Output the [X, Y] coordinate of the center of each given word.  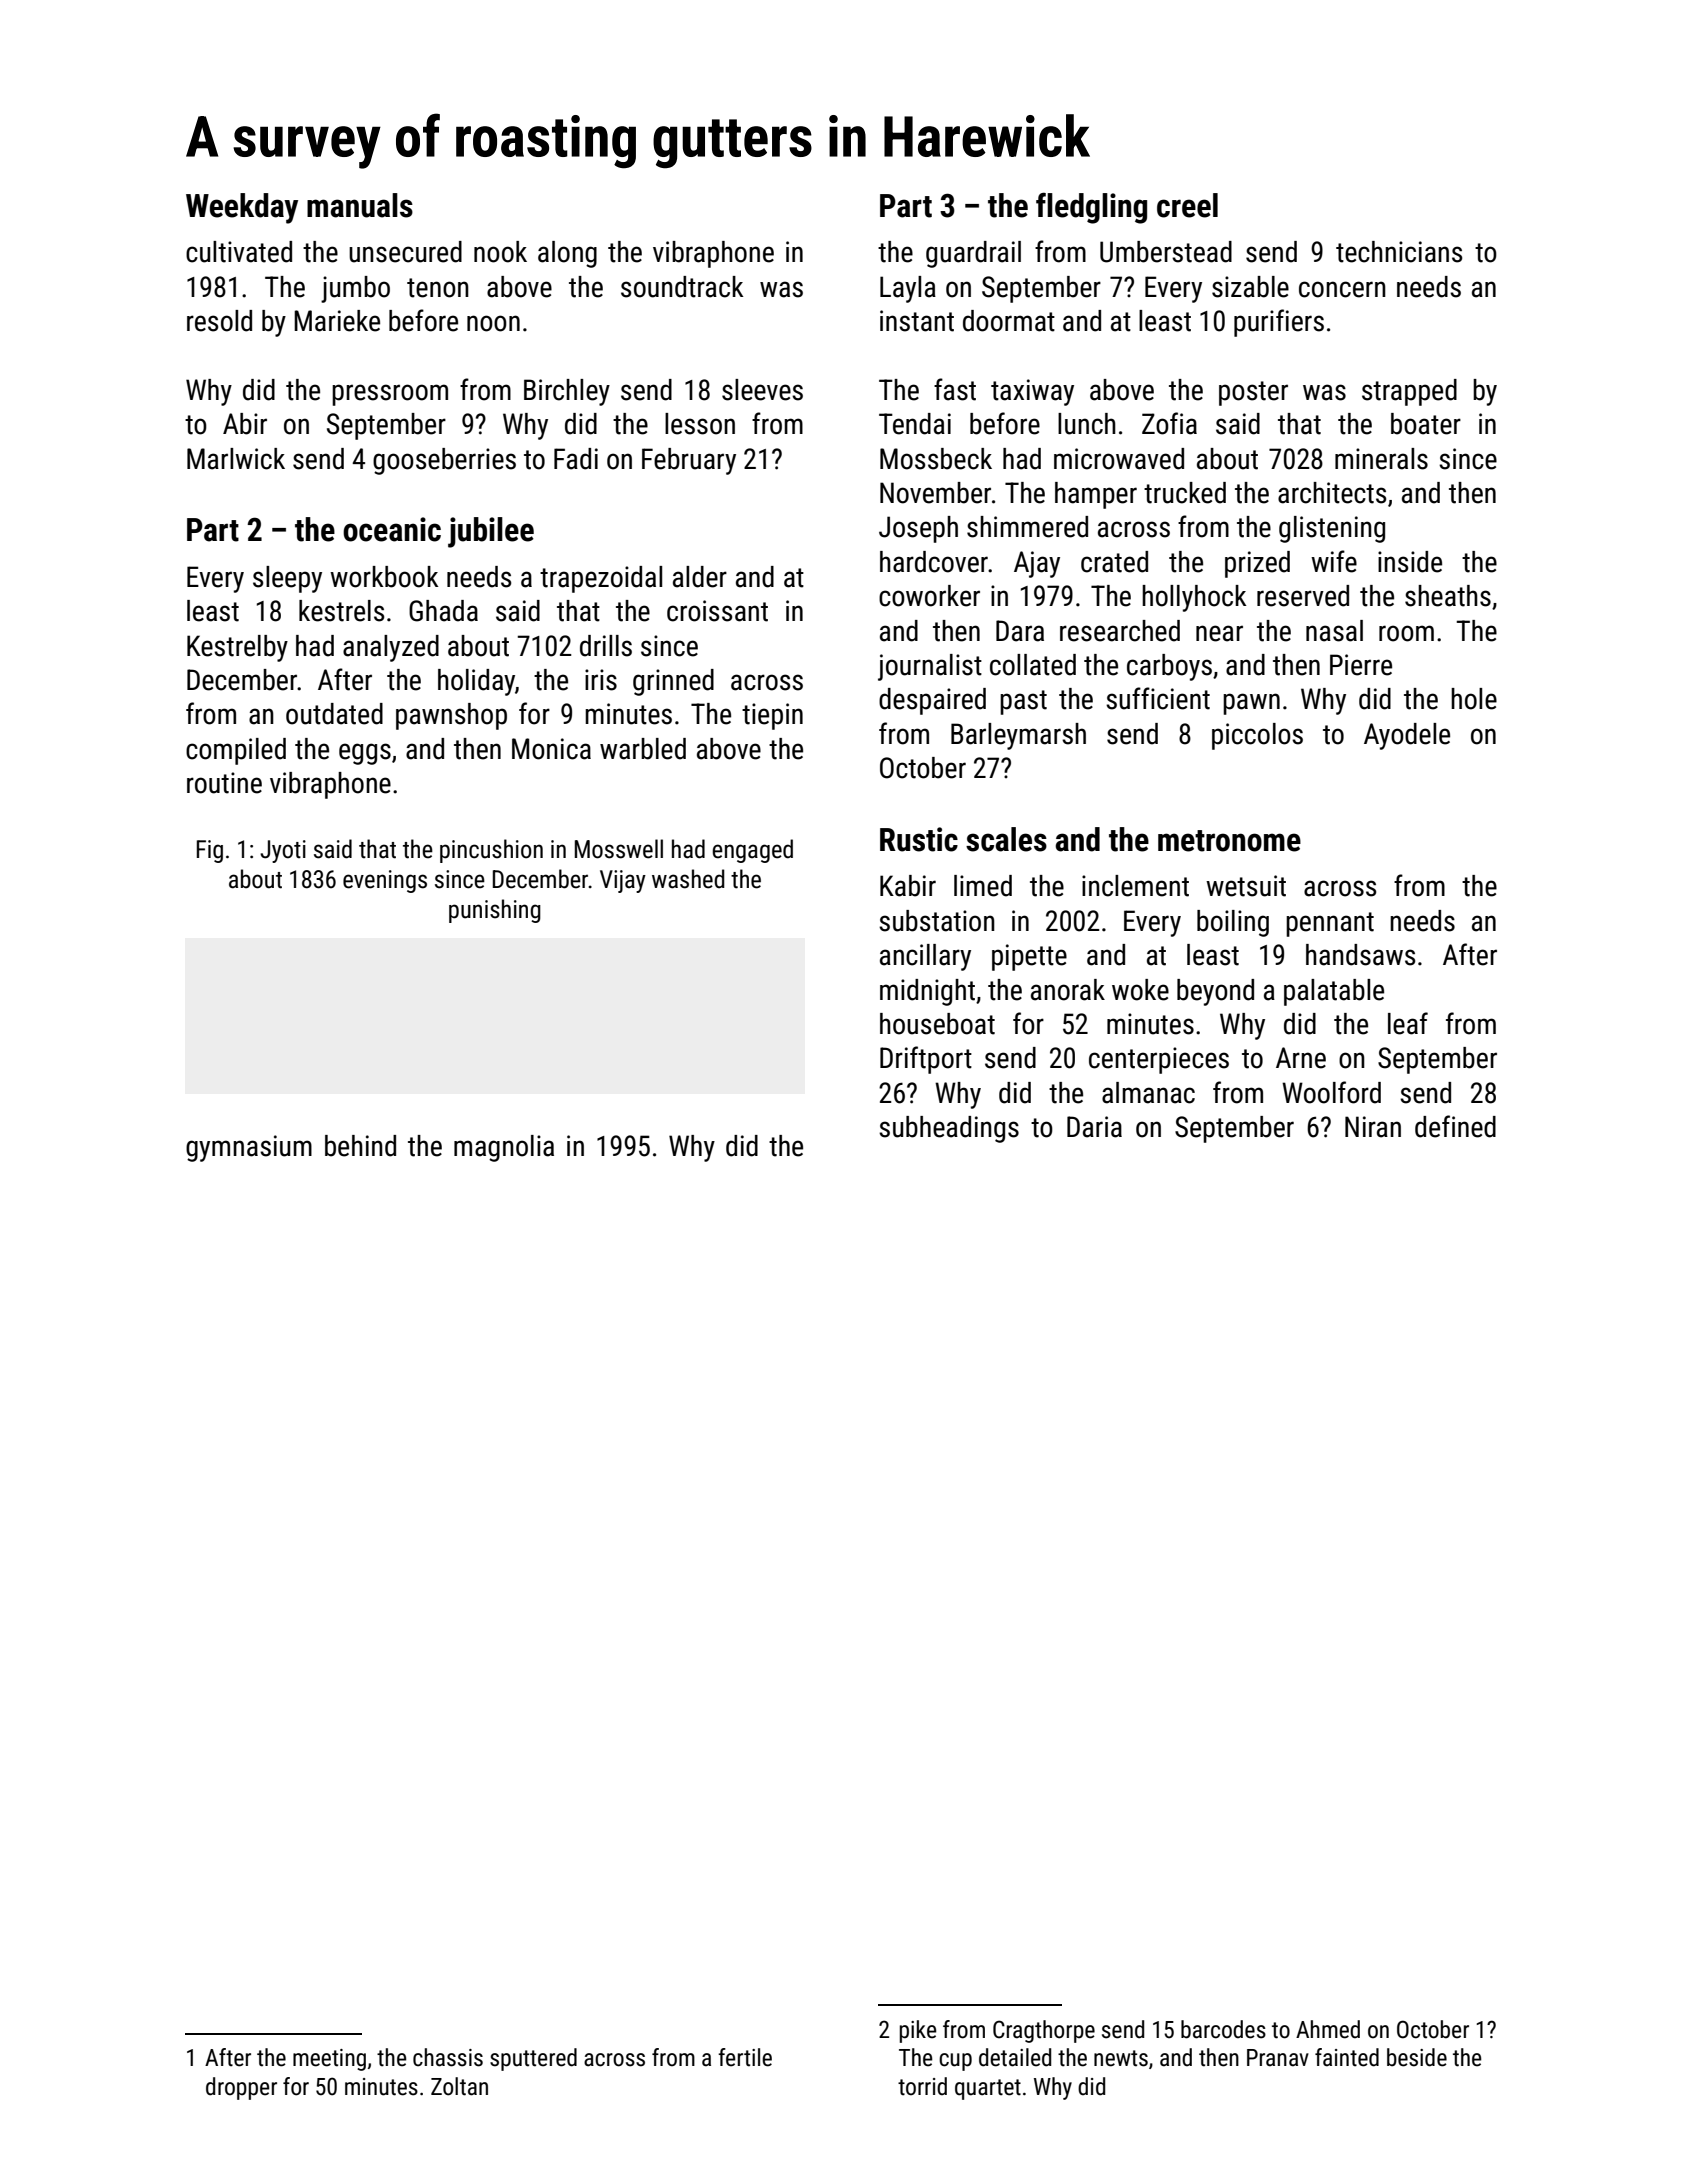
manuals [360, 205]
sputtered [533, 2059]
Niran [1373, 1127]
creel [1187, 205]
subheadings [949, 1129]
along [567, 254]
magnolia [504, 1148]
